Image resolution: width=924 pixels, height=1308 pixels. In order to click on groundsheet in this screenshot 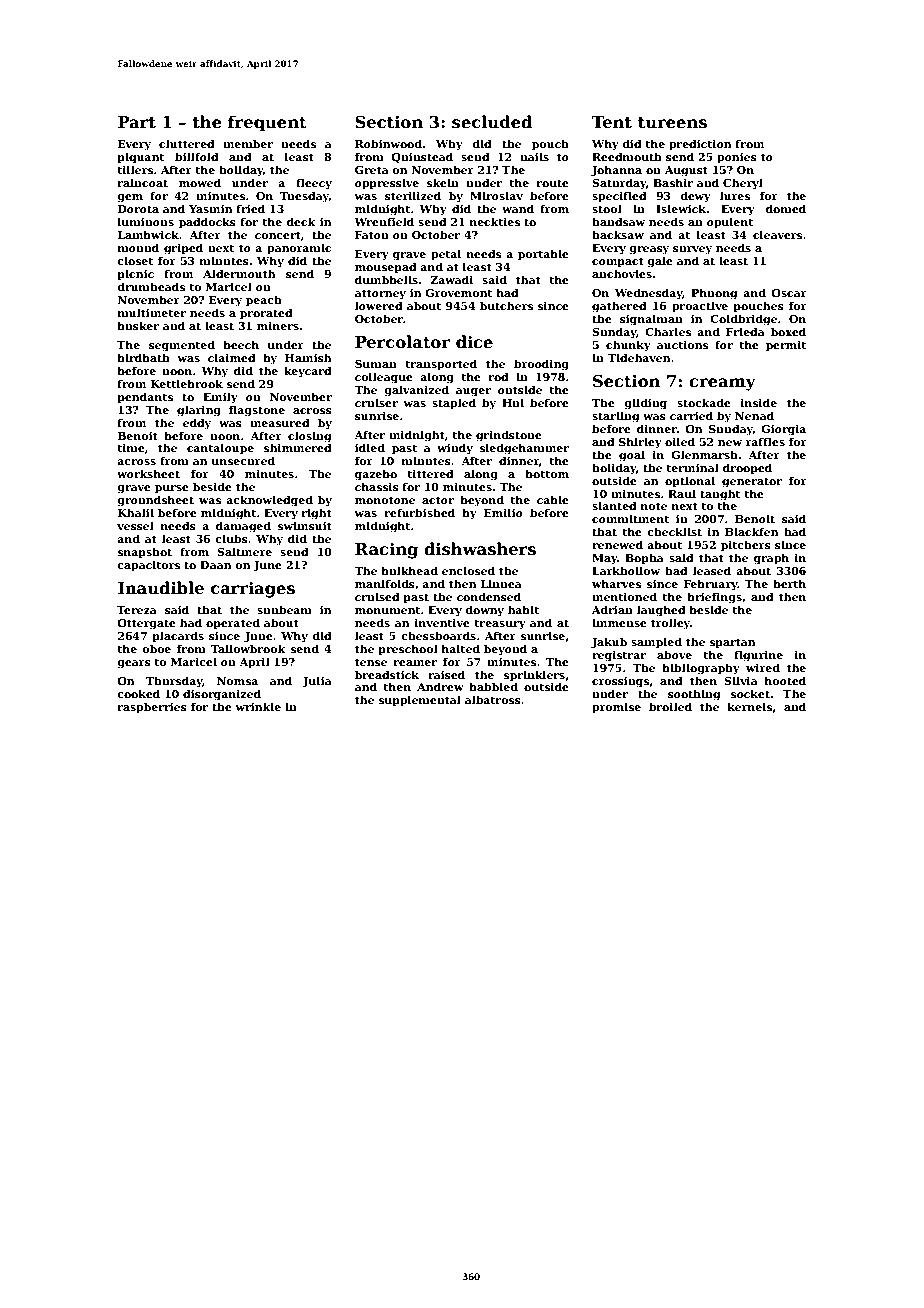, I will do `click(155, 501)`.
